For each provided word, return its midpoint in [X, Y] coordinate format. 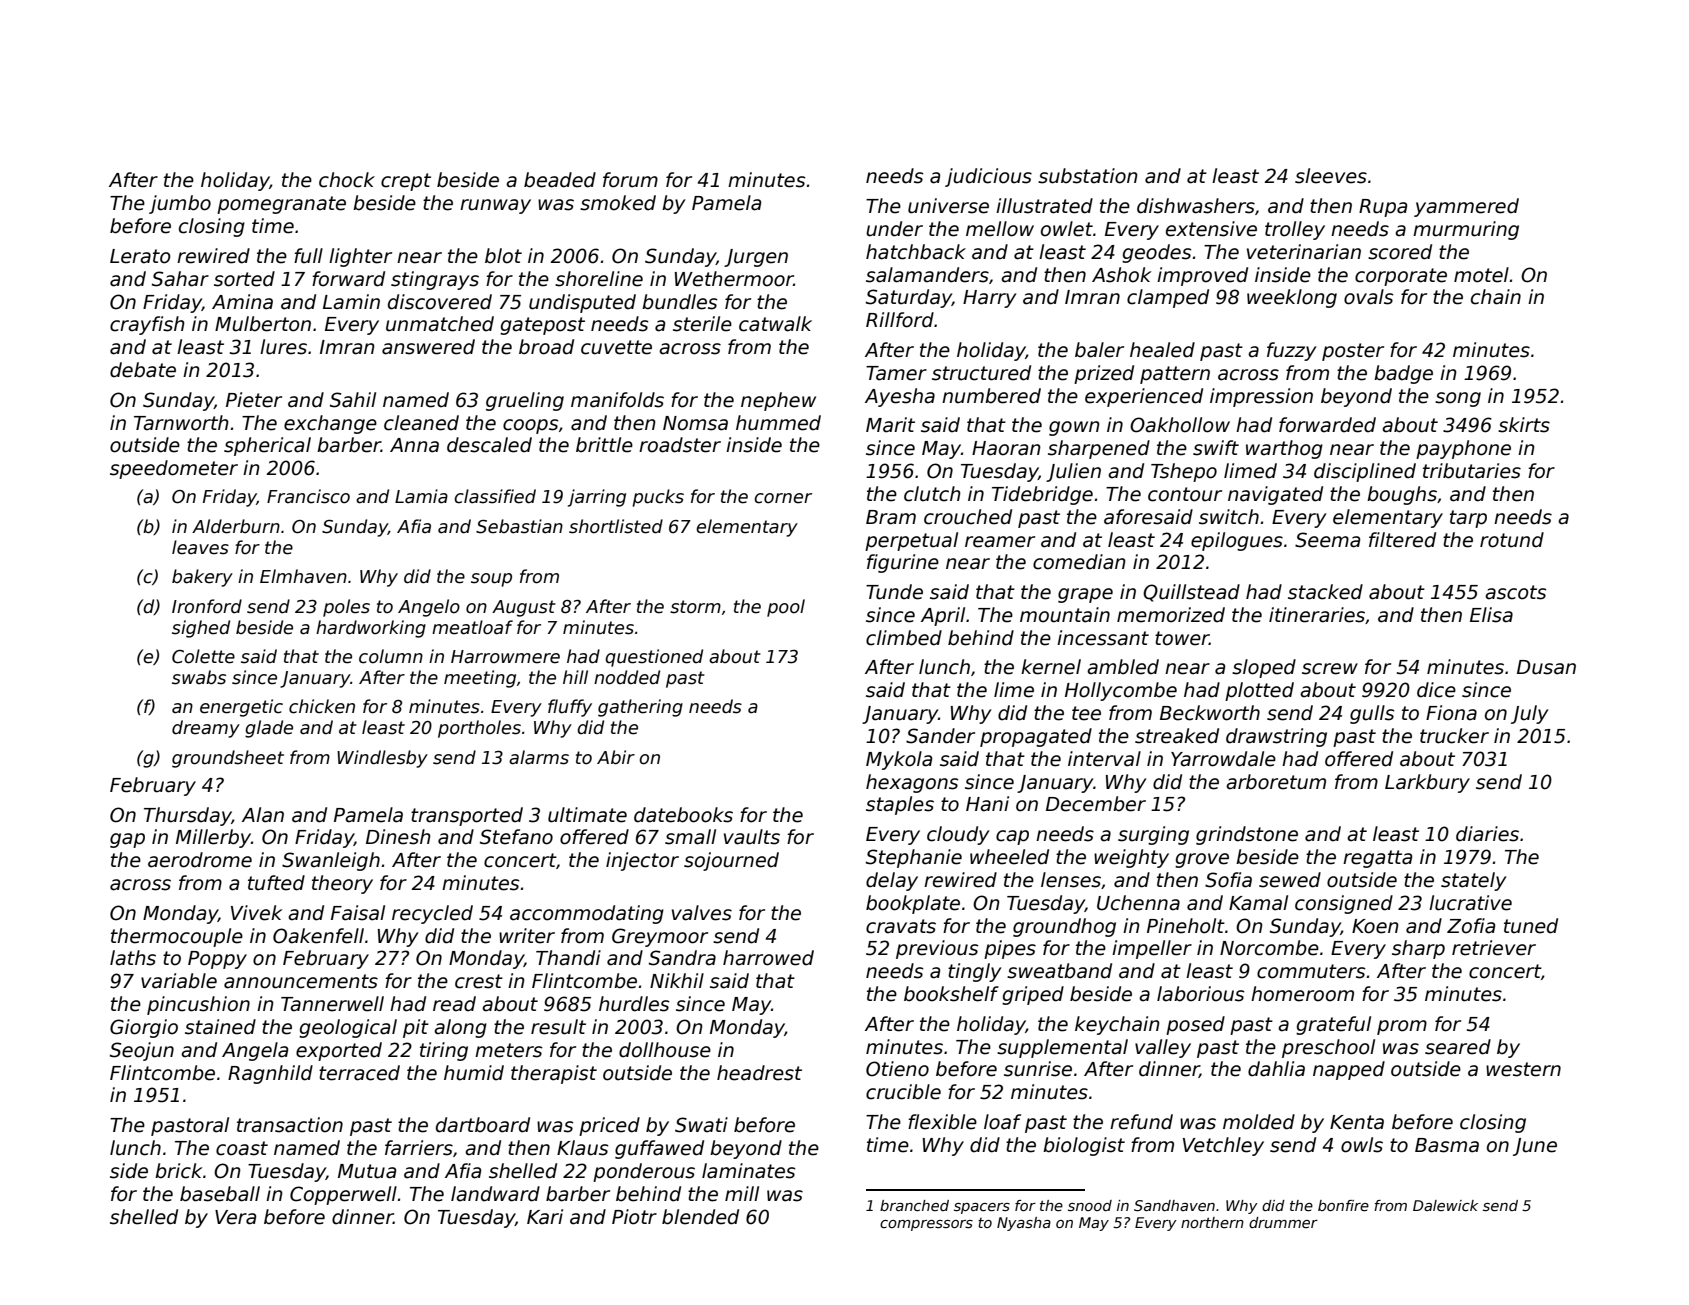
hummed [778, 423]
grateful [1333, 1025]
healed [1162, 350]
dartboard [483, 1125]
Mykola [899, 760]
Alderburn [236, 526]
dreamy [206, 729]
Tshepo [1184, 472]
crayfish [147, 325]
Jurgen [756, 258]
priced [609, 1126]
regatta [1377, 859]
